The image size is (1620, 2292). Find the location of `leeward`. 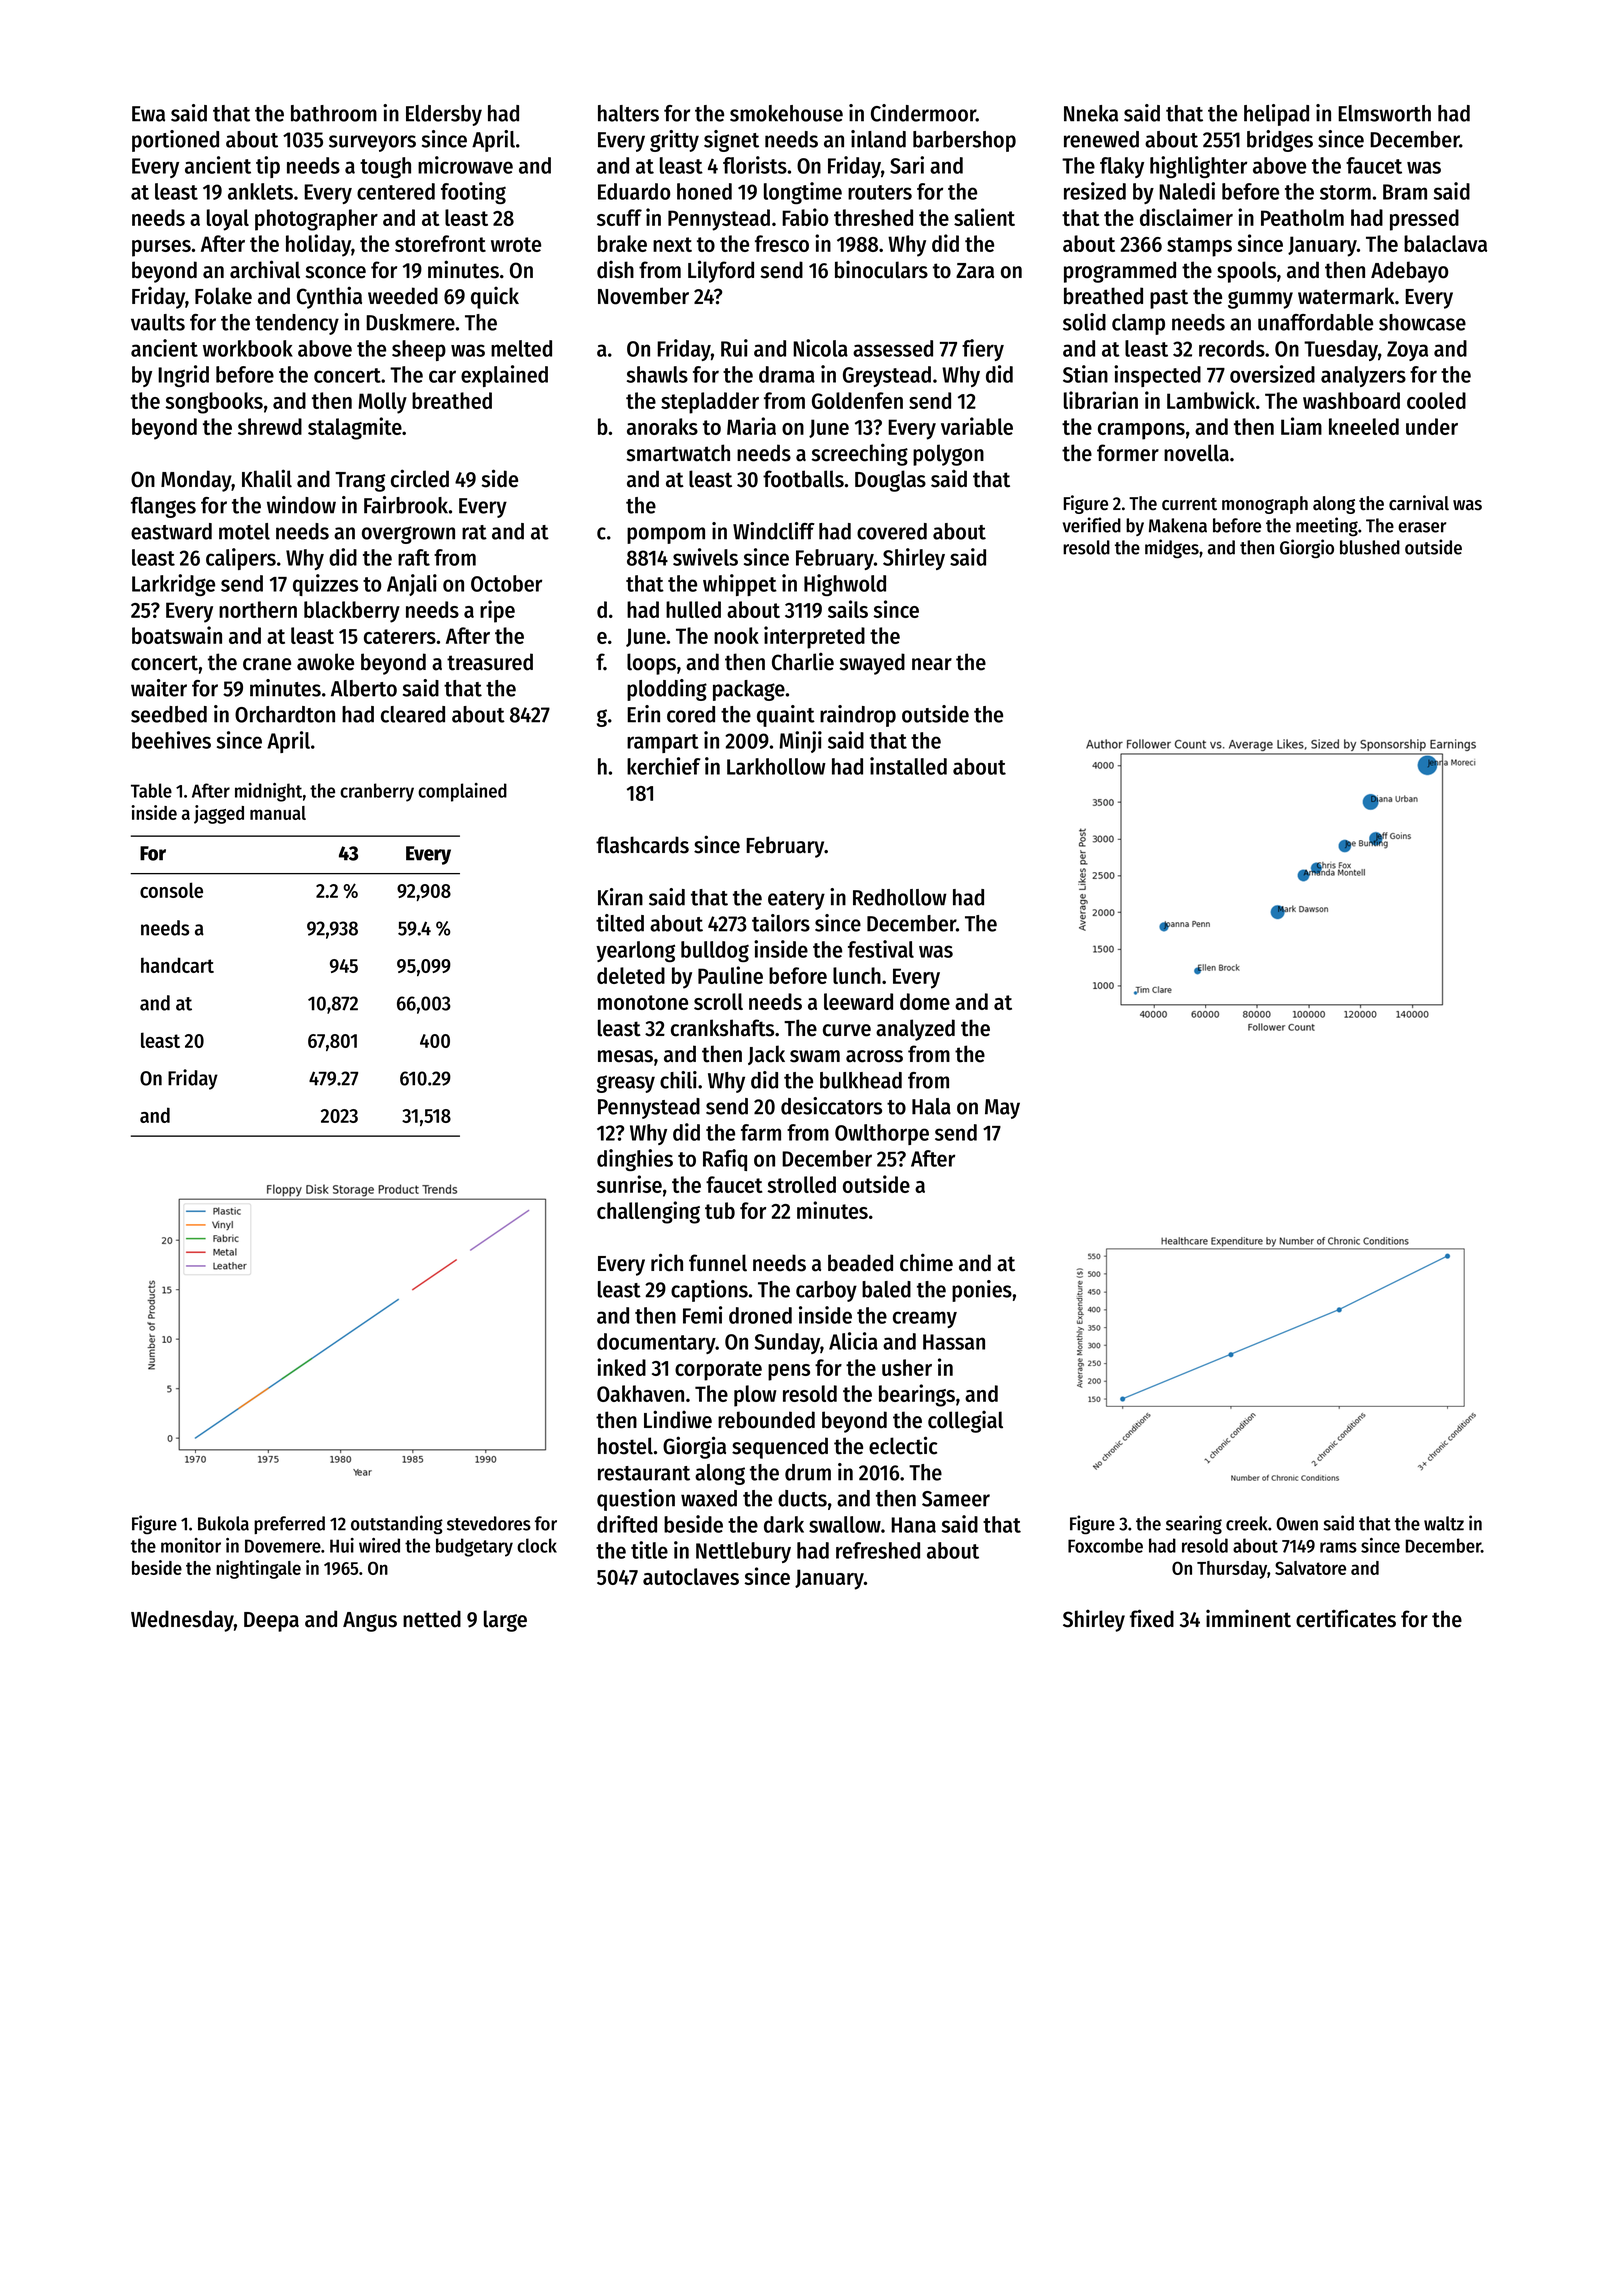

leeward is located at coordinates (858, 1001).
